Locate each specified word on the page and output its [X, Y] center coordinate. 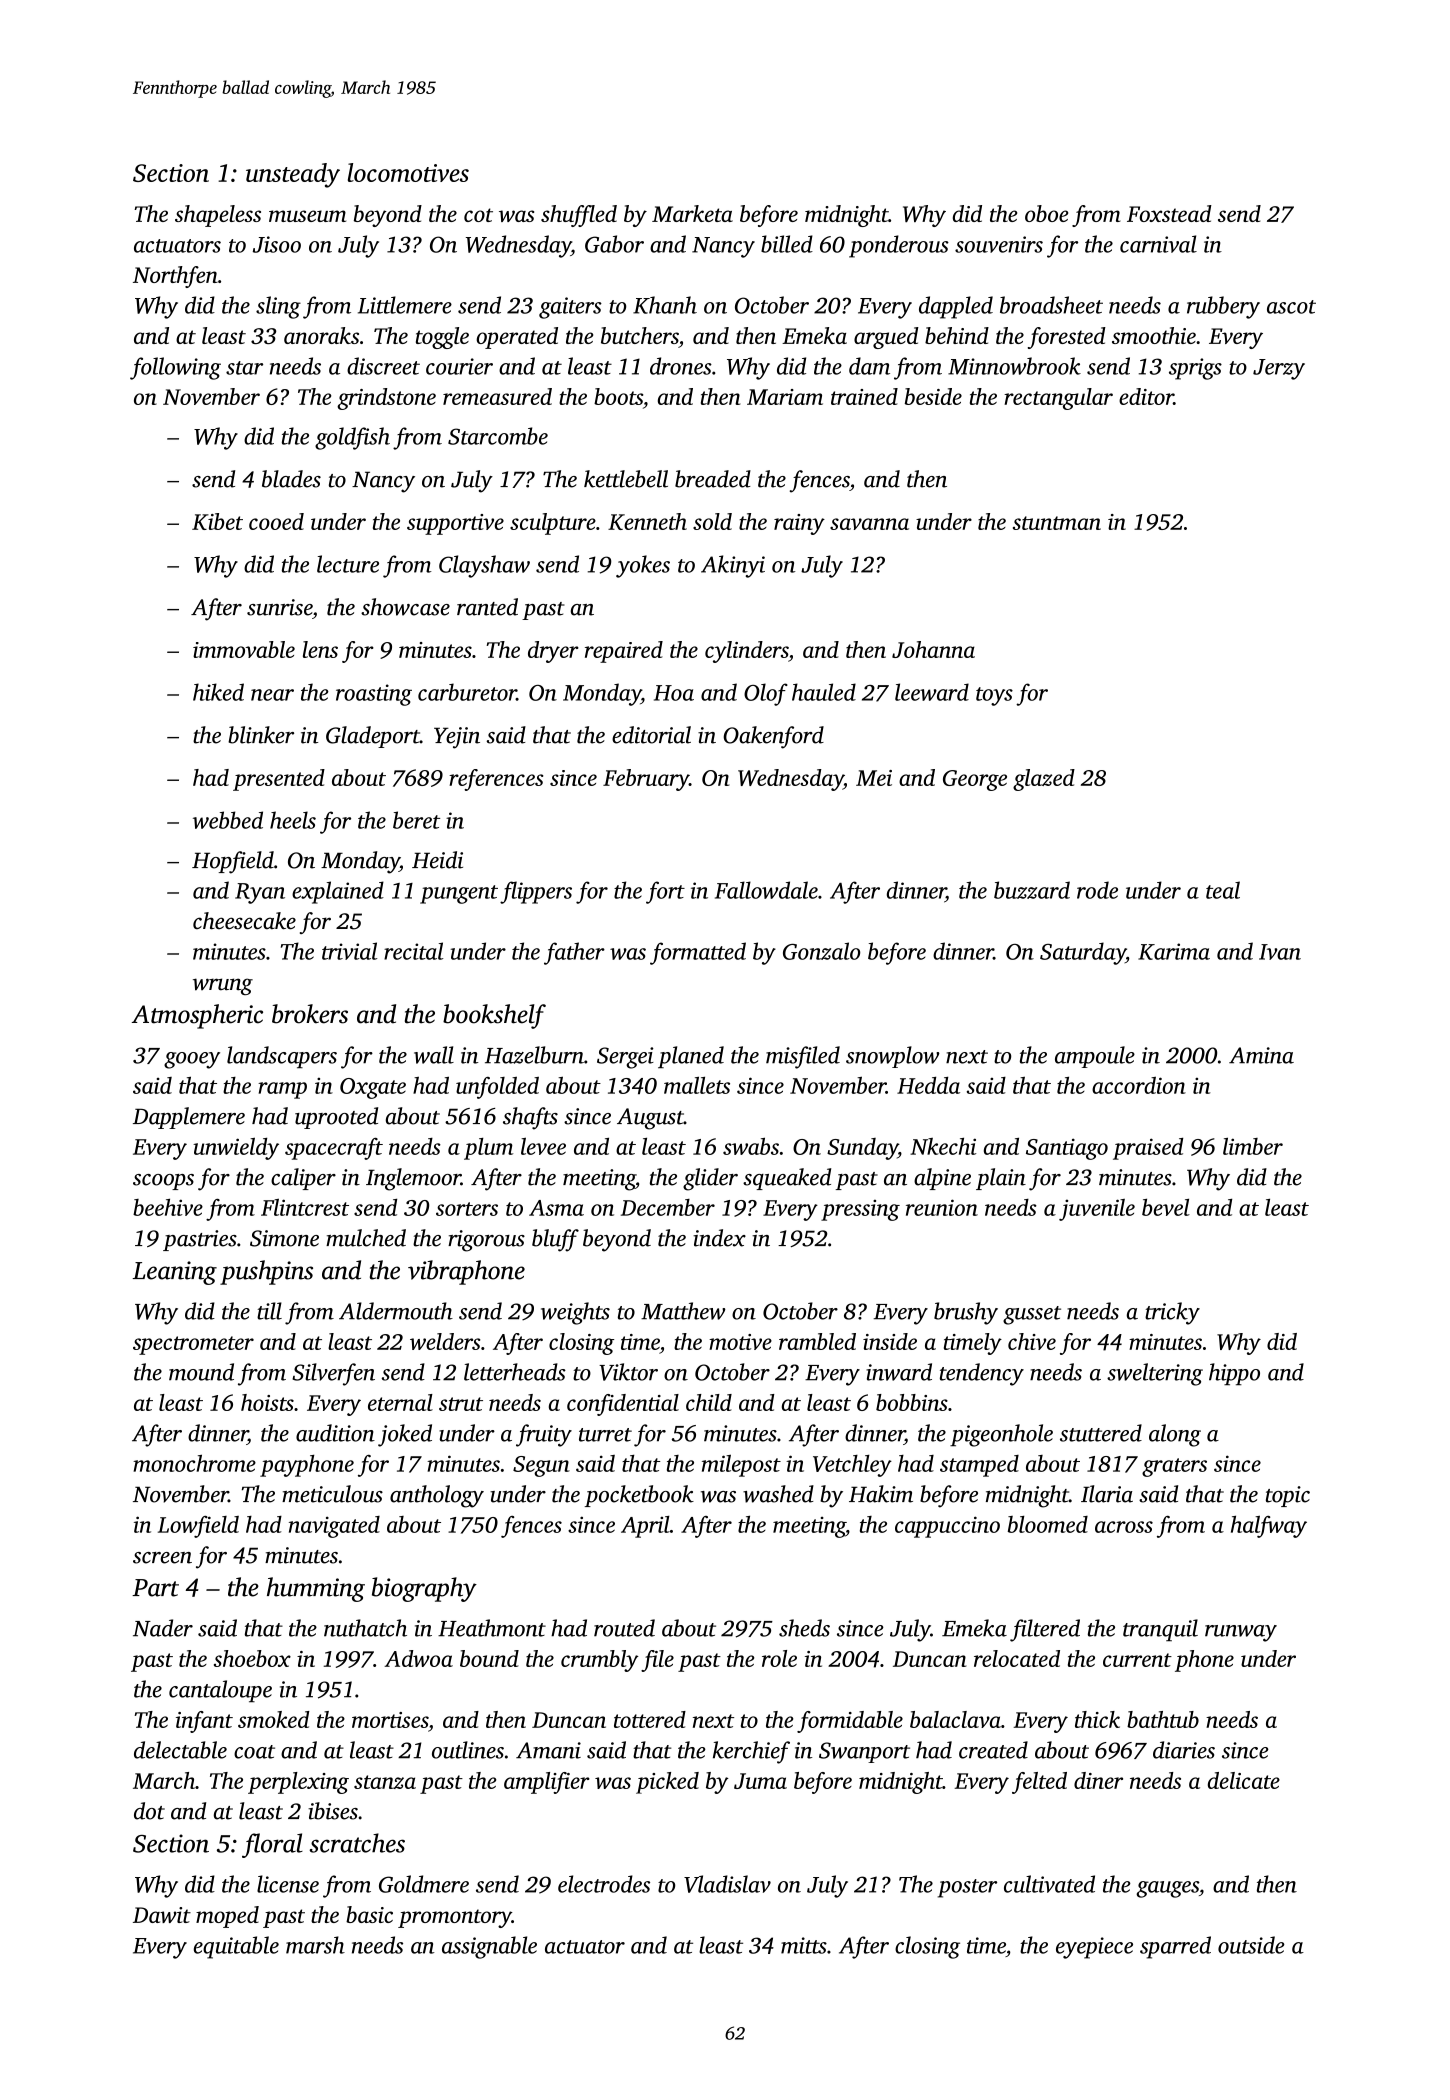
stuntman [1057, 523]
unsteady [293, 175]
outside [1251, 1945]
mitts [804, 1945]
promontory [455, 1918]
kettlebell [626, 479]
